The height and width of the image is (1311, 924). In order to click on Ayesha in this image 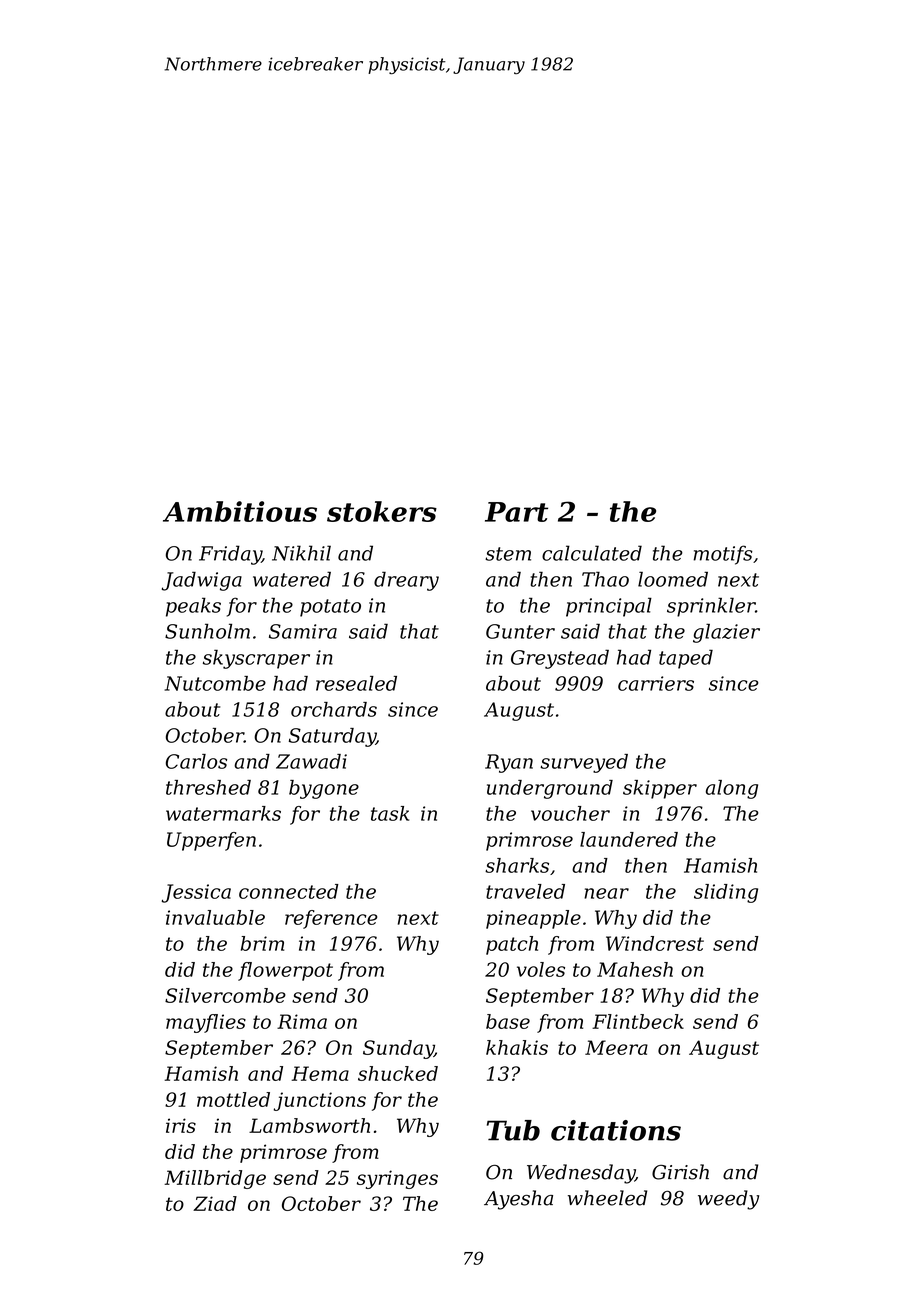, I will do `click(518, 1200)`.
